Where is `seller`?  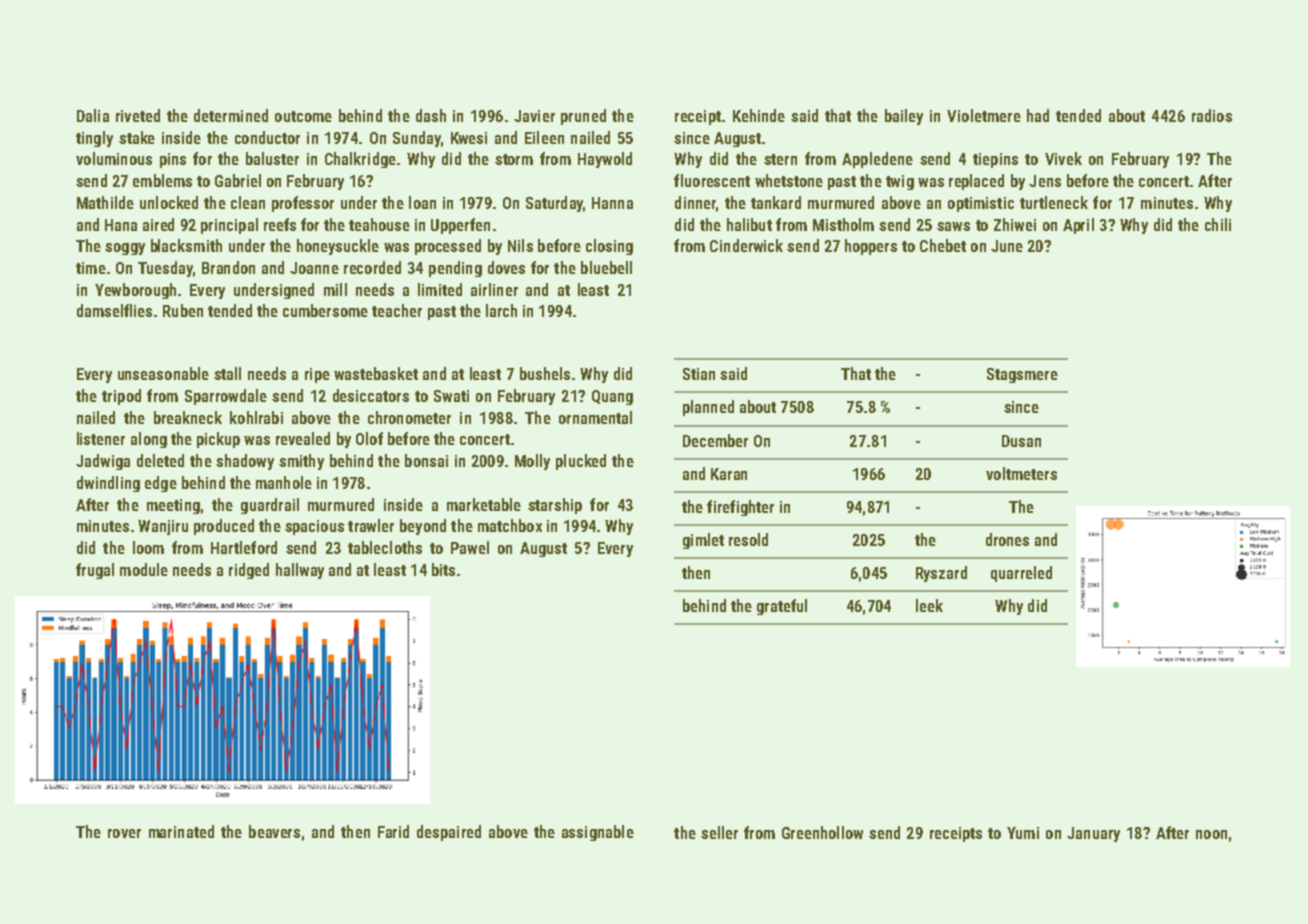 seller is located at coordinates (719, 832).
